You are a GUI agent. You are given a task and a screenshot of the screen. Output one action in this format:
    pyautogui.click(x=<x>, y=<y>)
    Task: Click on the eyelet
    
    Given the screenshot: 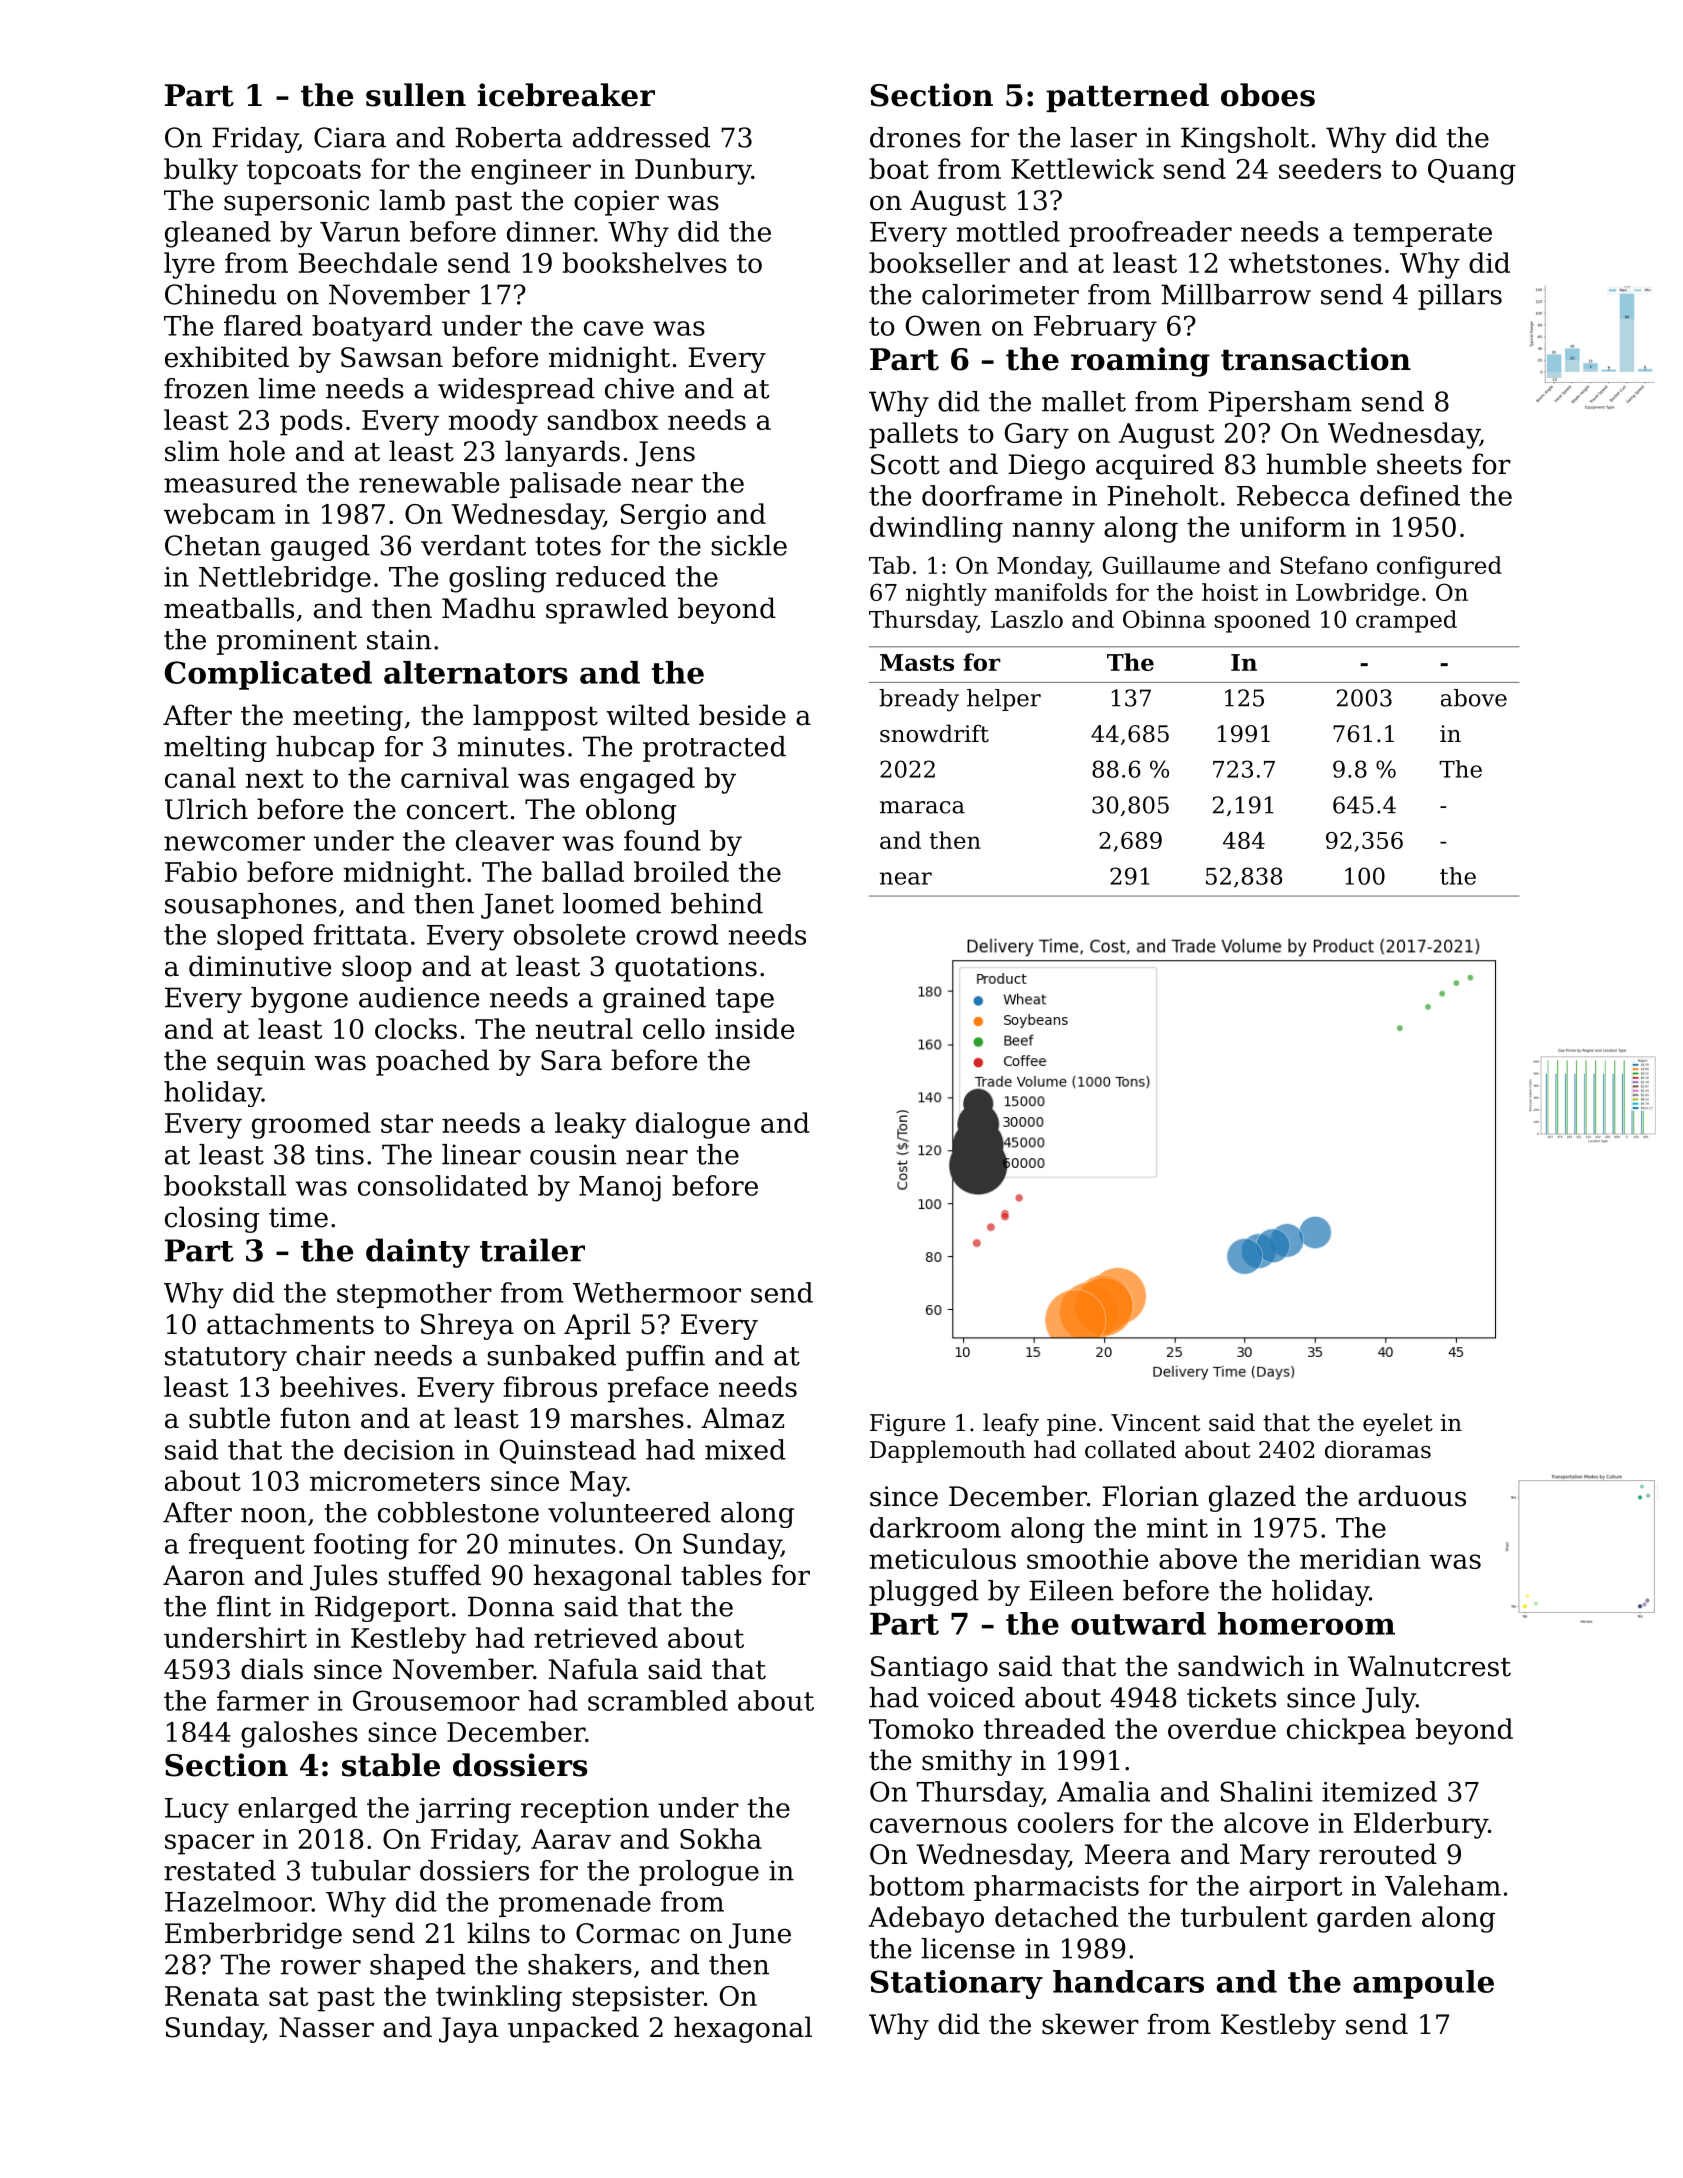 What is the action you would take?
    pyautogui.click(x=1398, y=1424)
